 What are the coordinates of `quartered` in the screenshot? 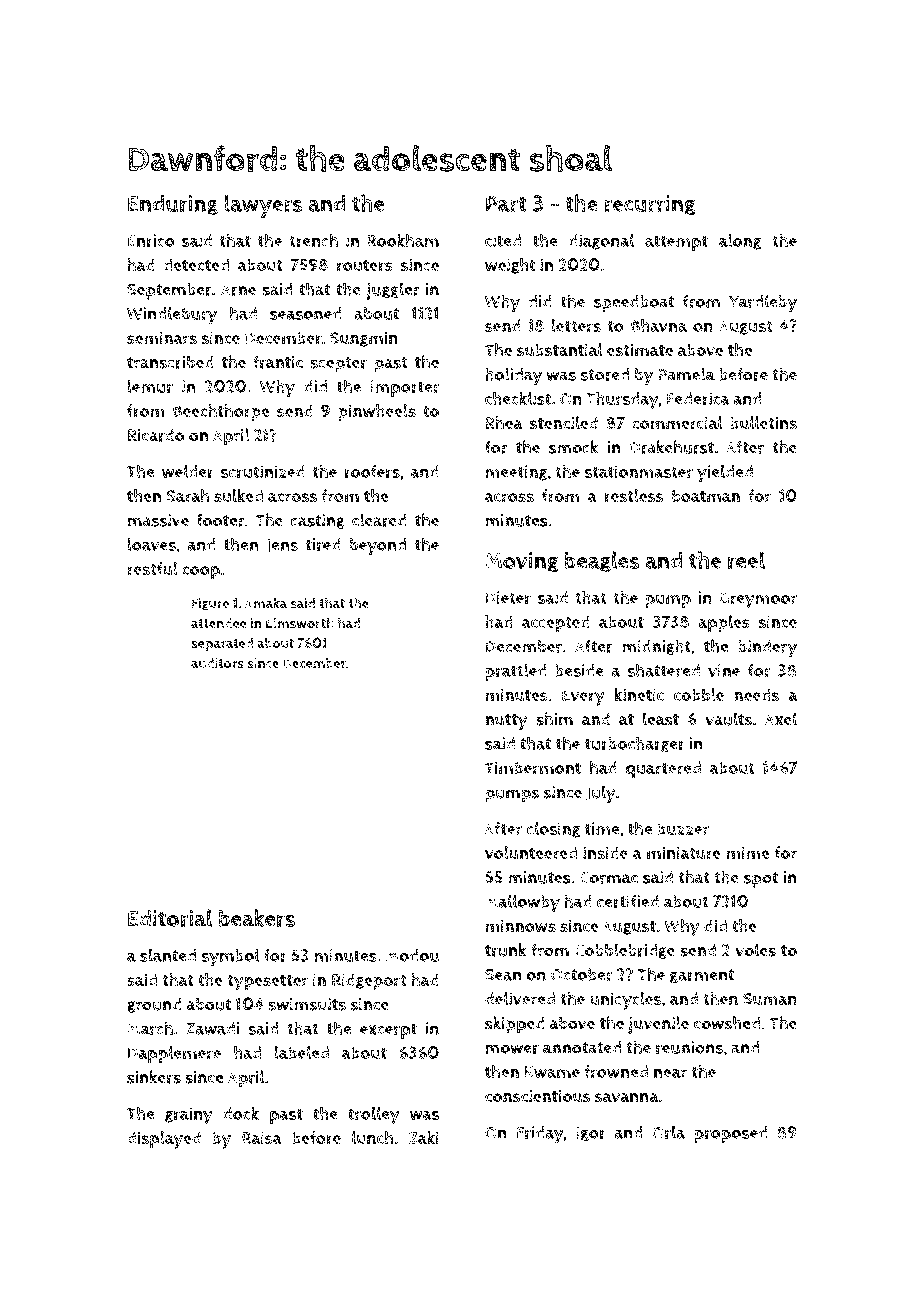 It's located at (663, 770).
